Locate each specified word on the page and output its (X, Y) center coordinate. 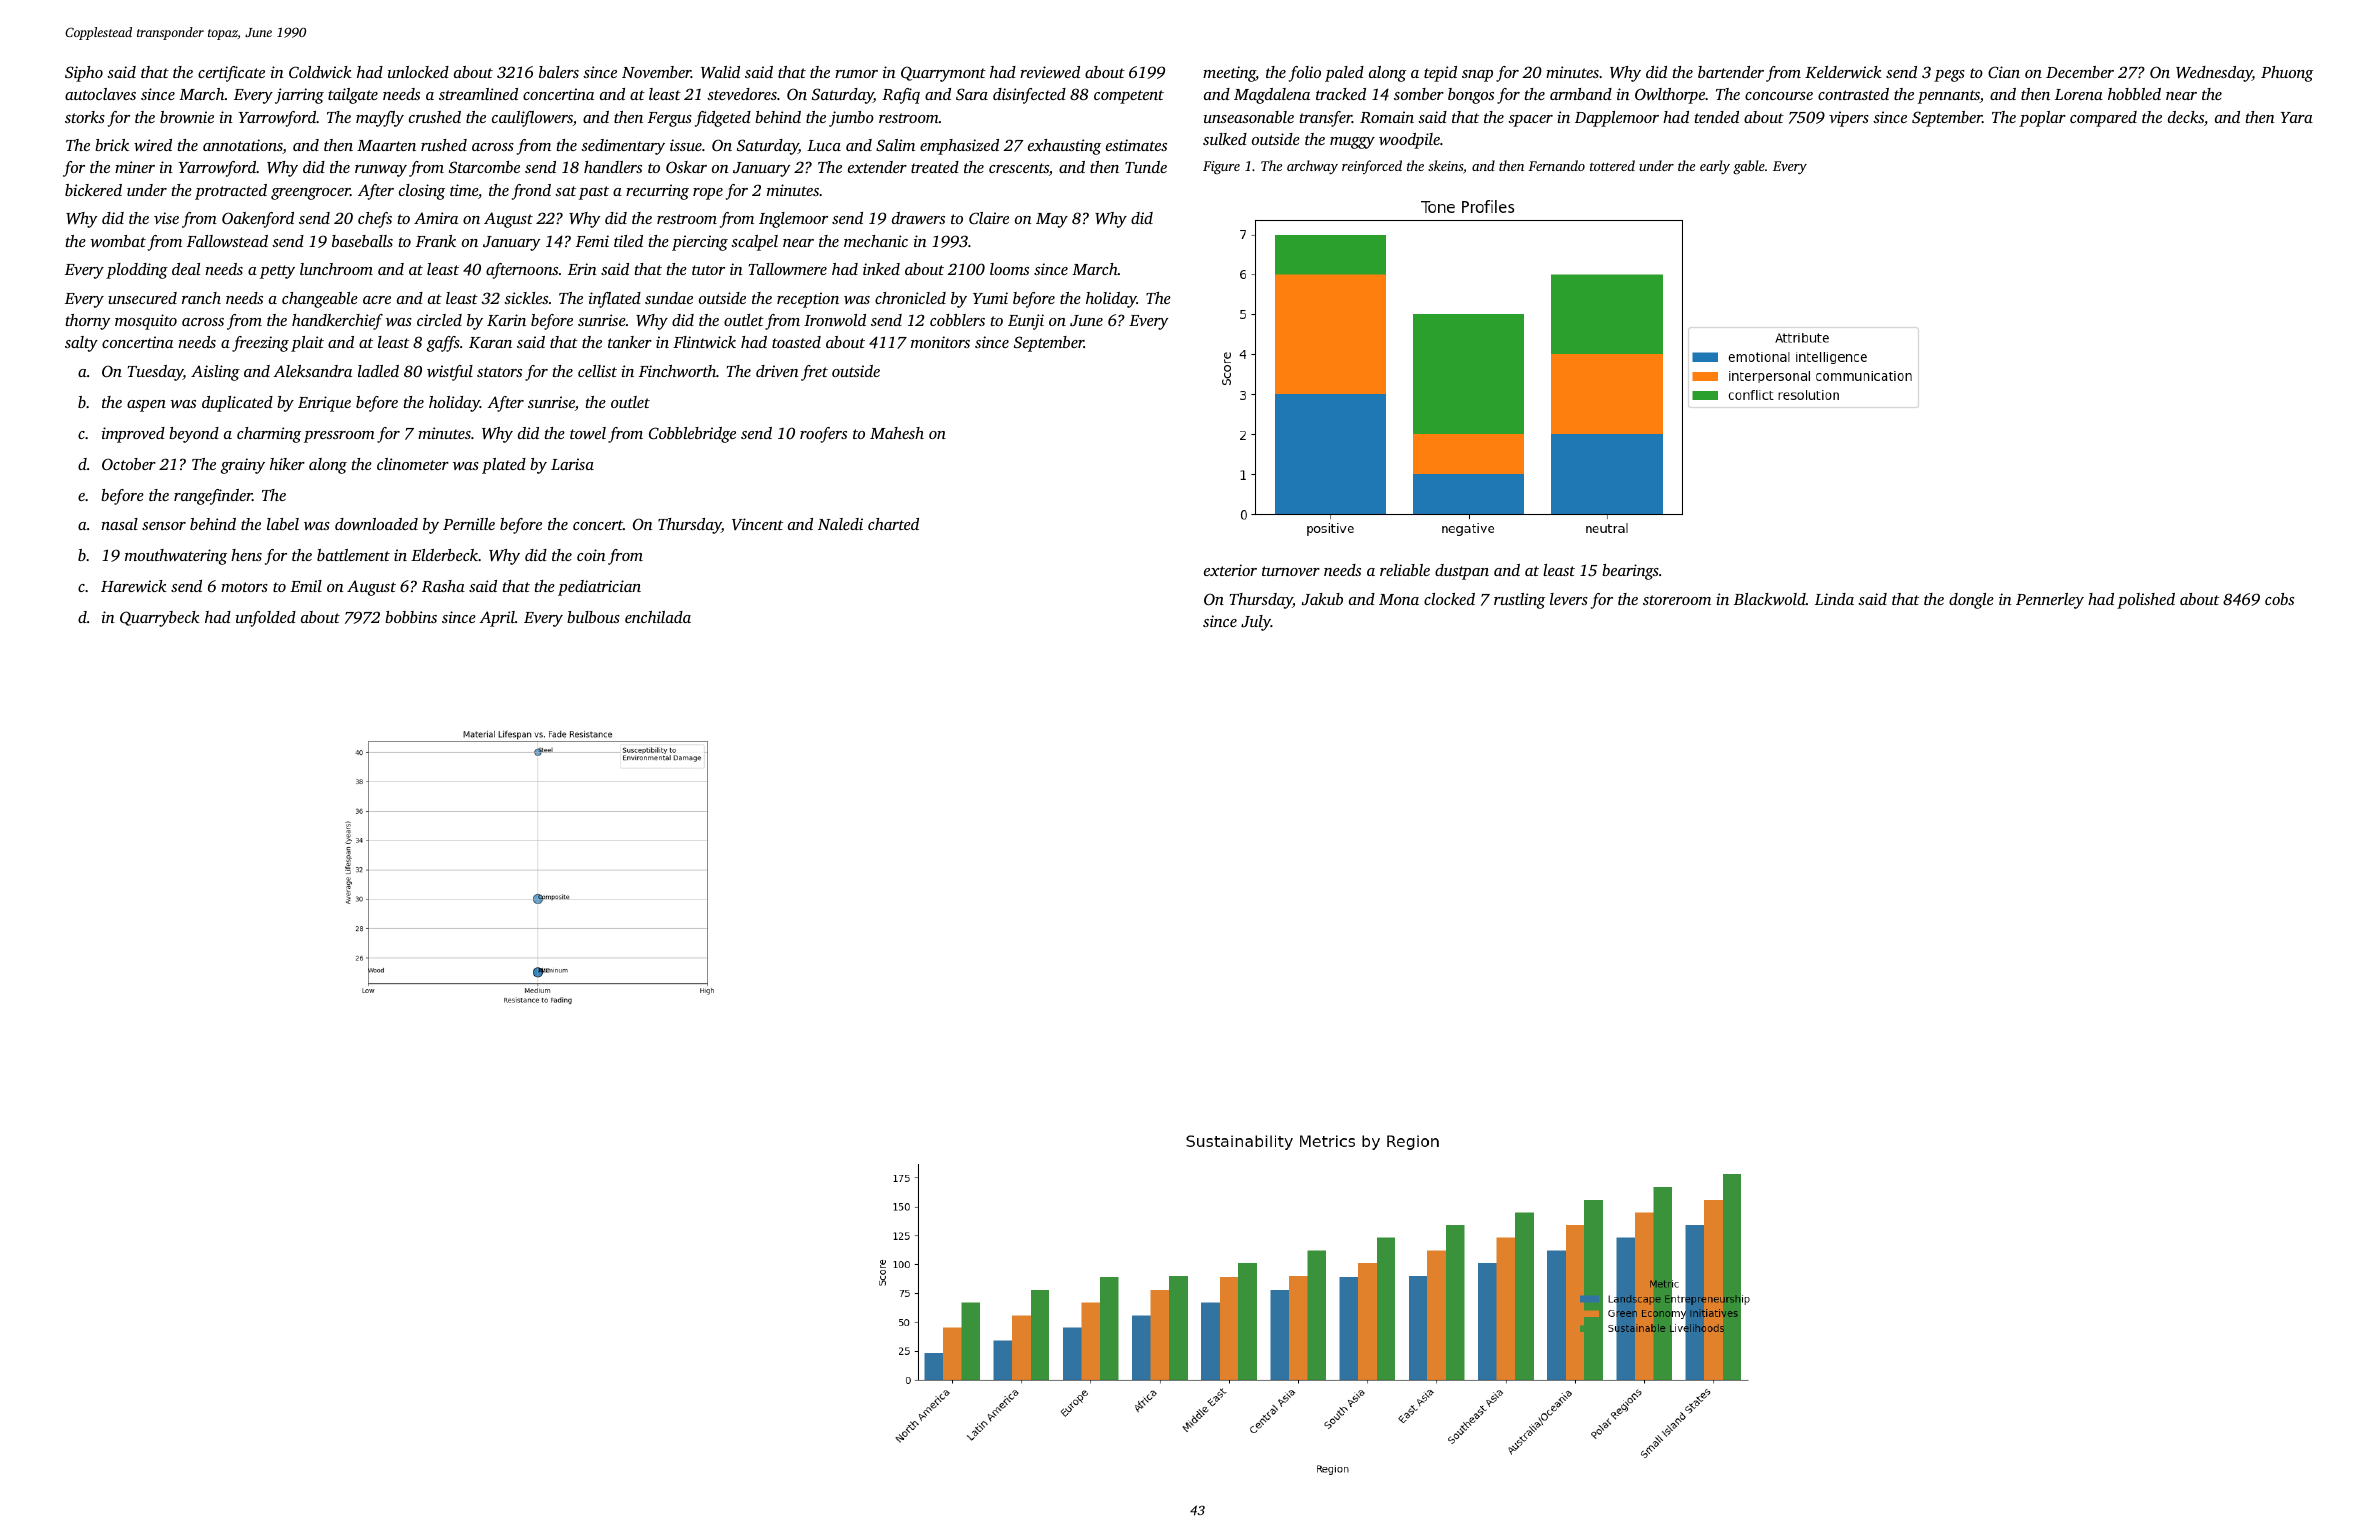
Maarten (386, 145)
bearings (1630, 572)
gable (1749, 167)
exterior (1230, 570)
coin (591, 555)
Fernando (1556, 165)
